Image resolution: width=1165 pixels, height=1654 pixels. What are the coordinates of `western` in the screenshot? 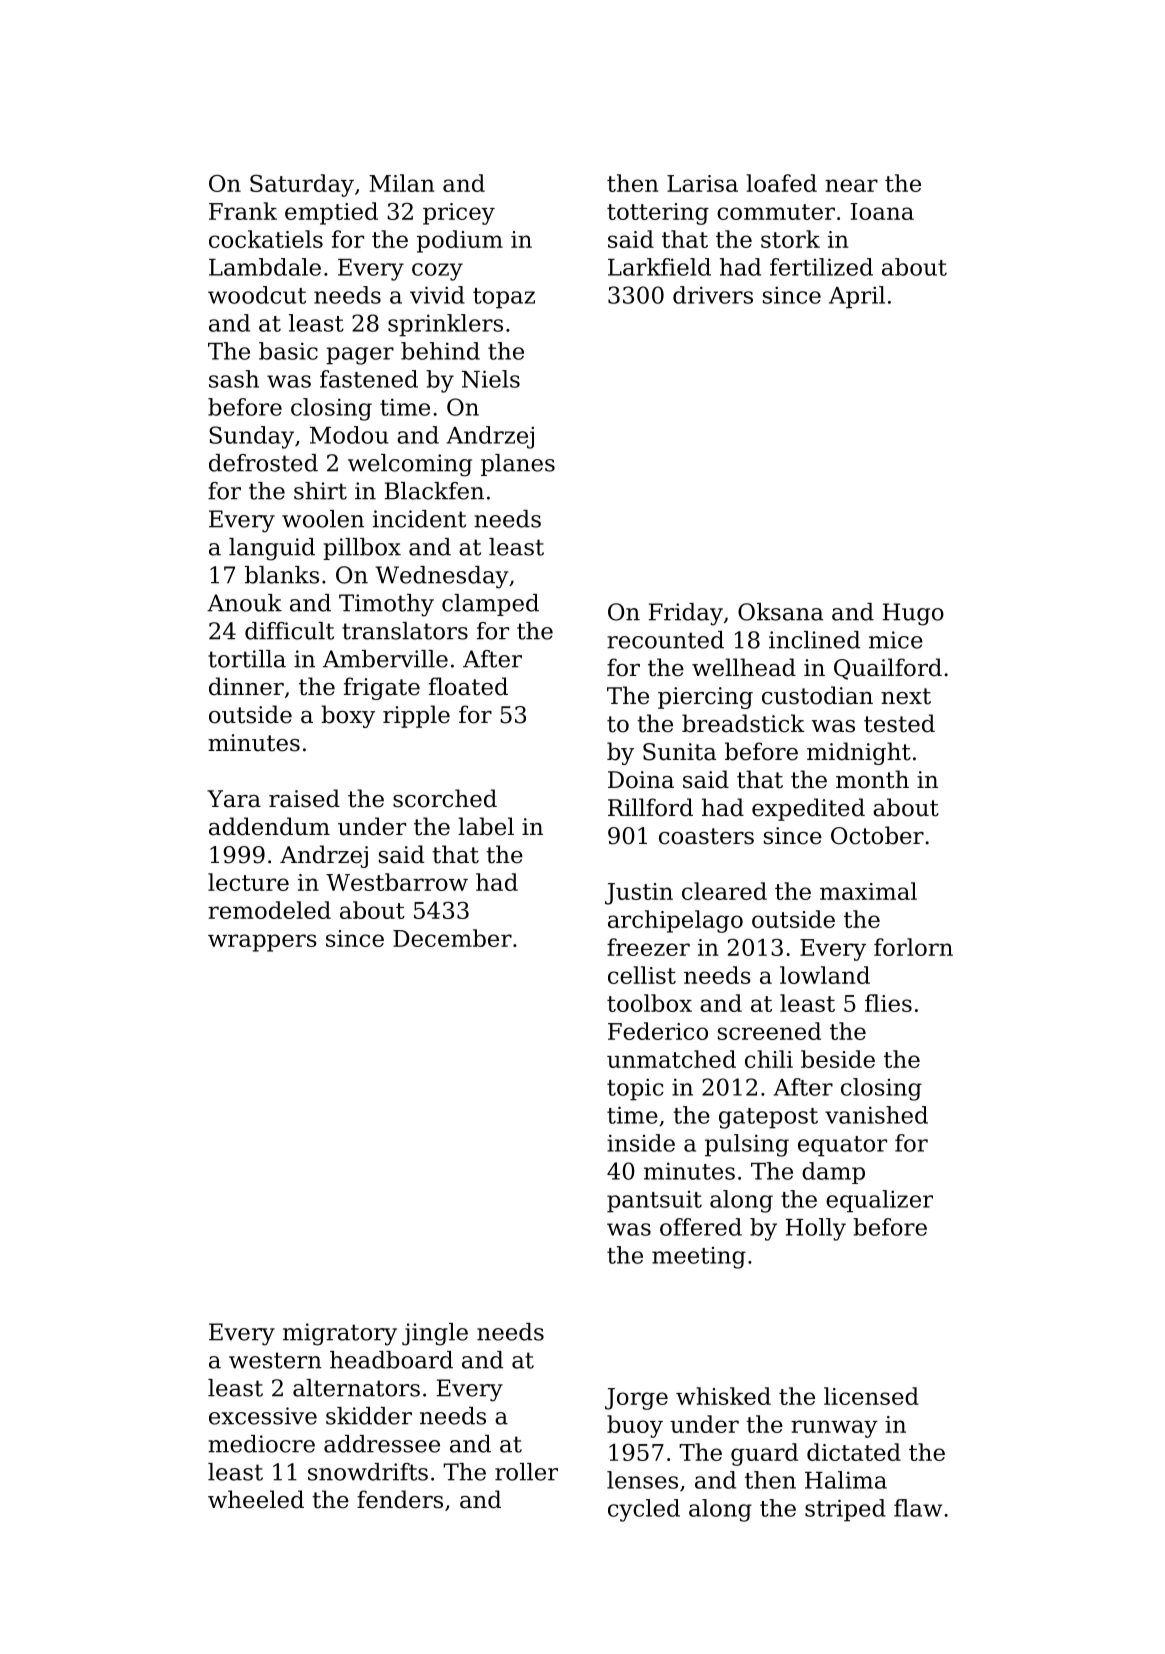 It's located at (275, 1360).
